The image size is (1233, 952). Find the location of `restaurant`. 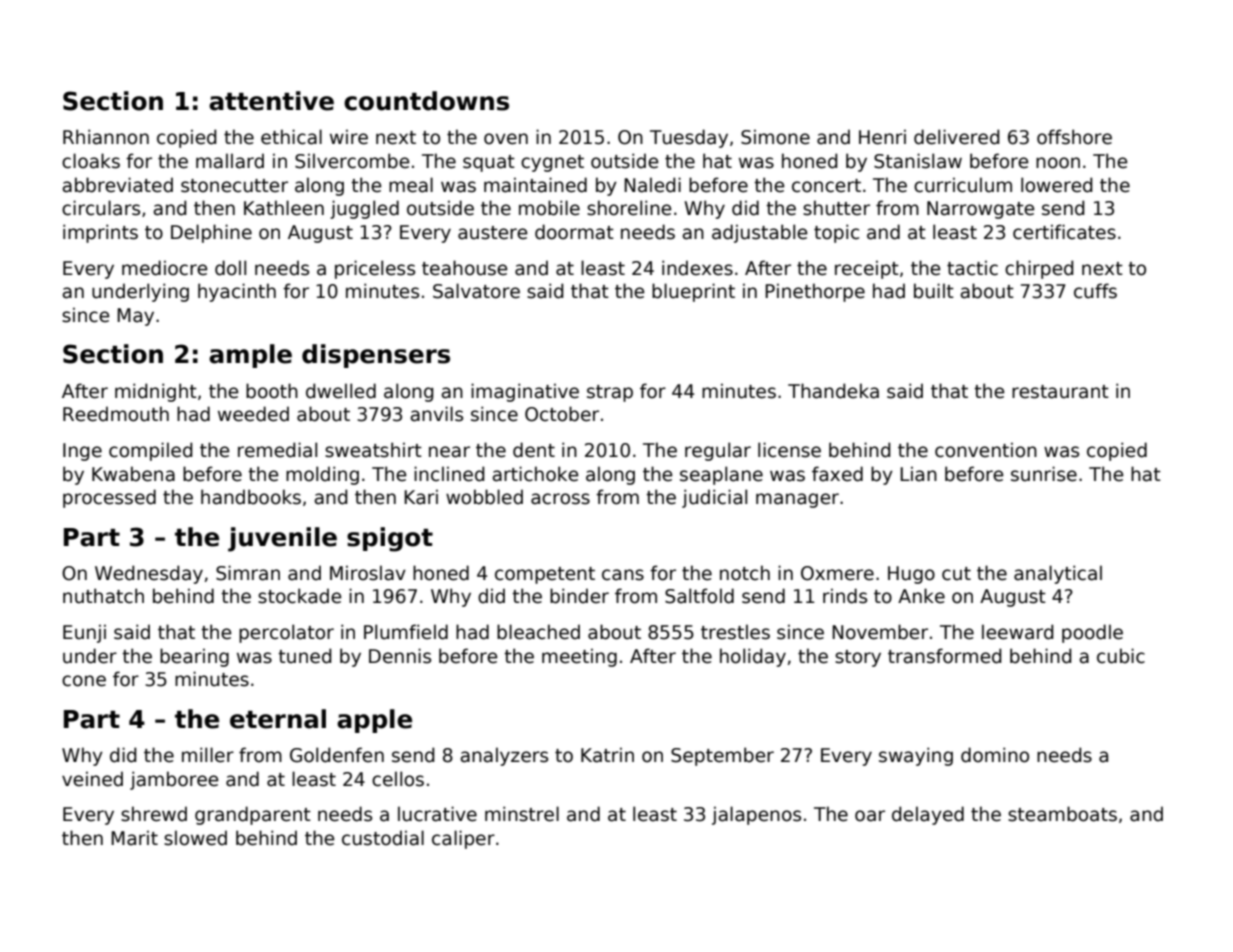

restaurant is located at coordinates (1060, 392).
